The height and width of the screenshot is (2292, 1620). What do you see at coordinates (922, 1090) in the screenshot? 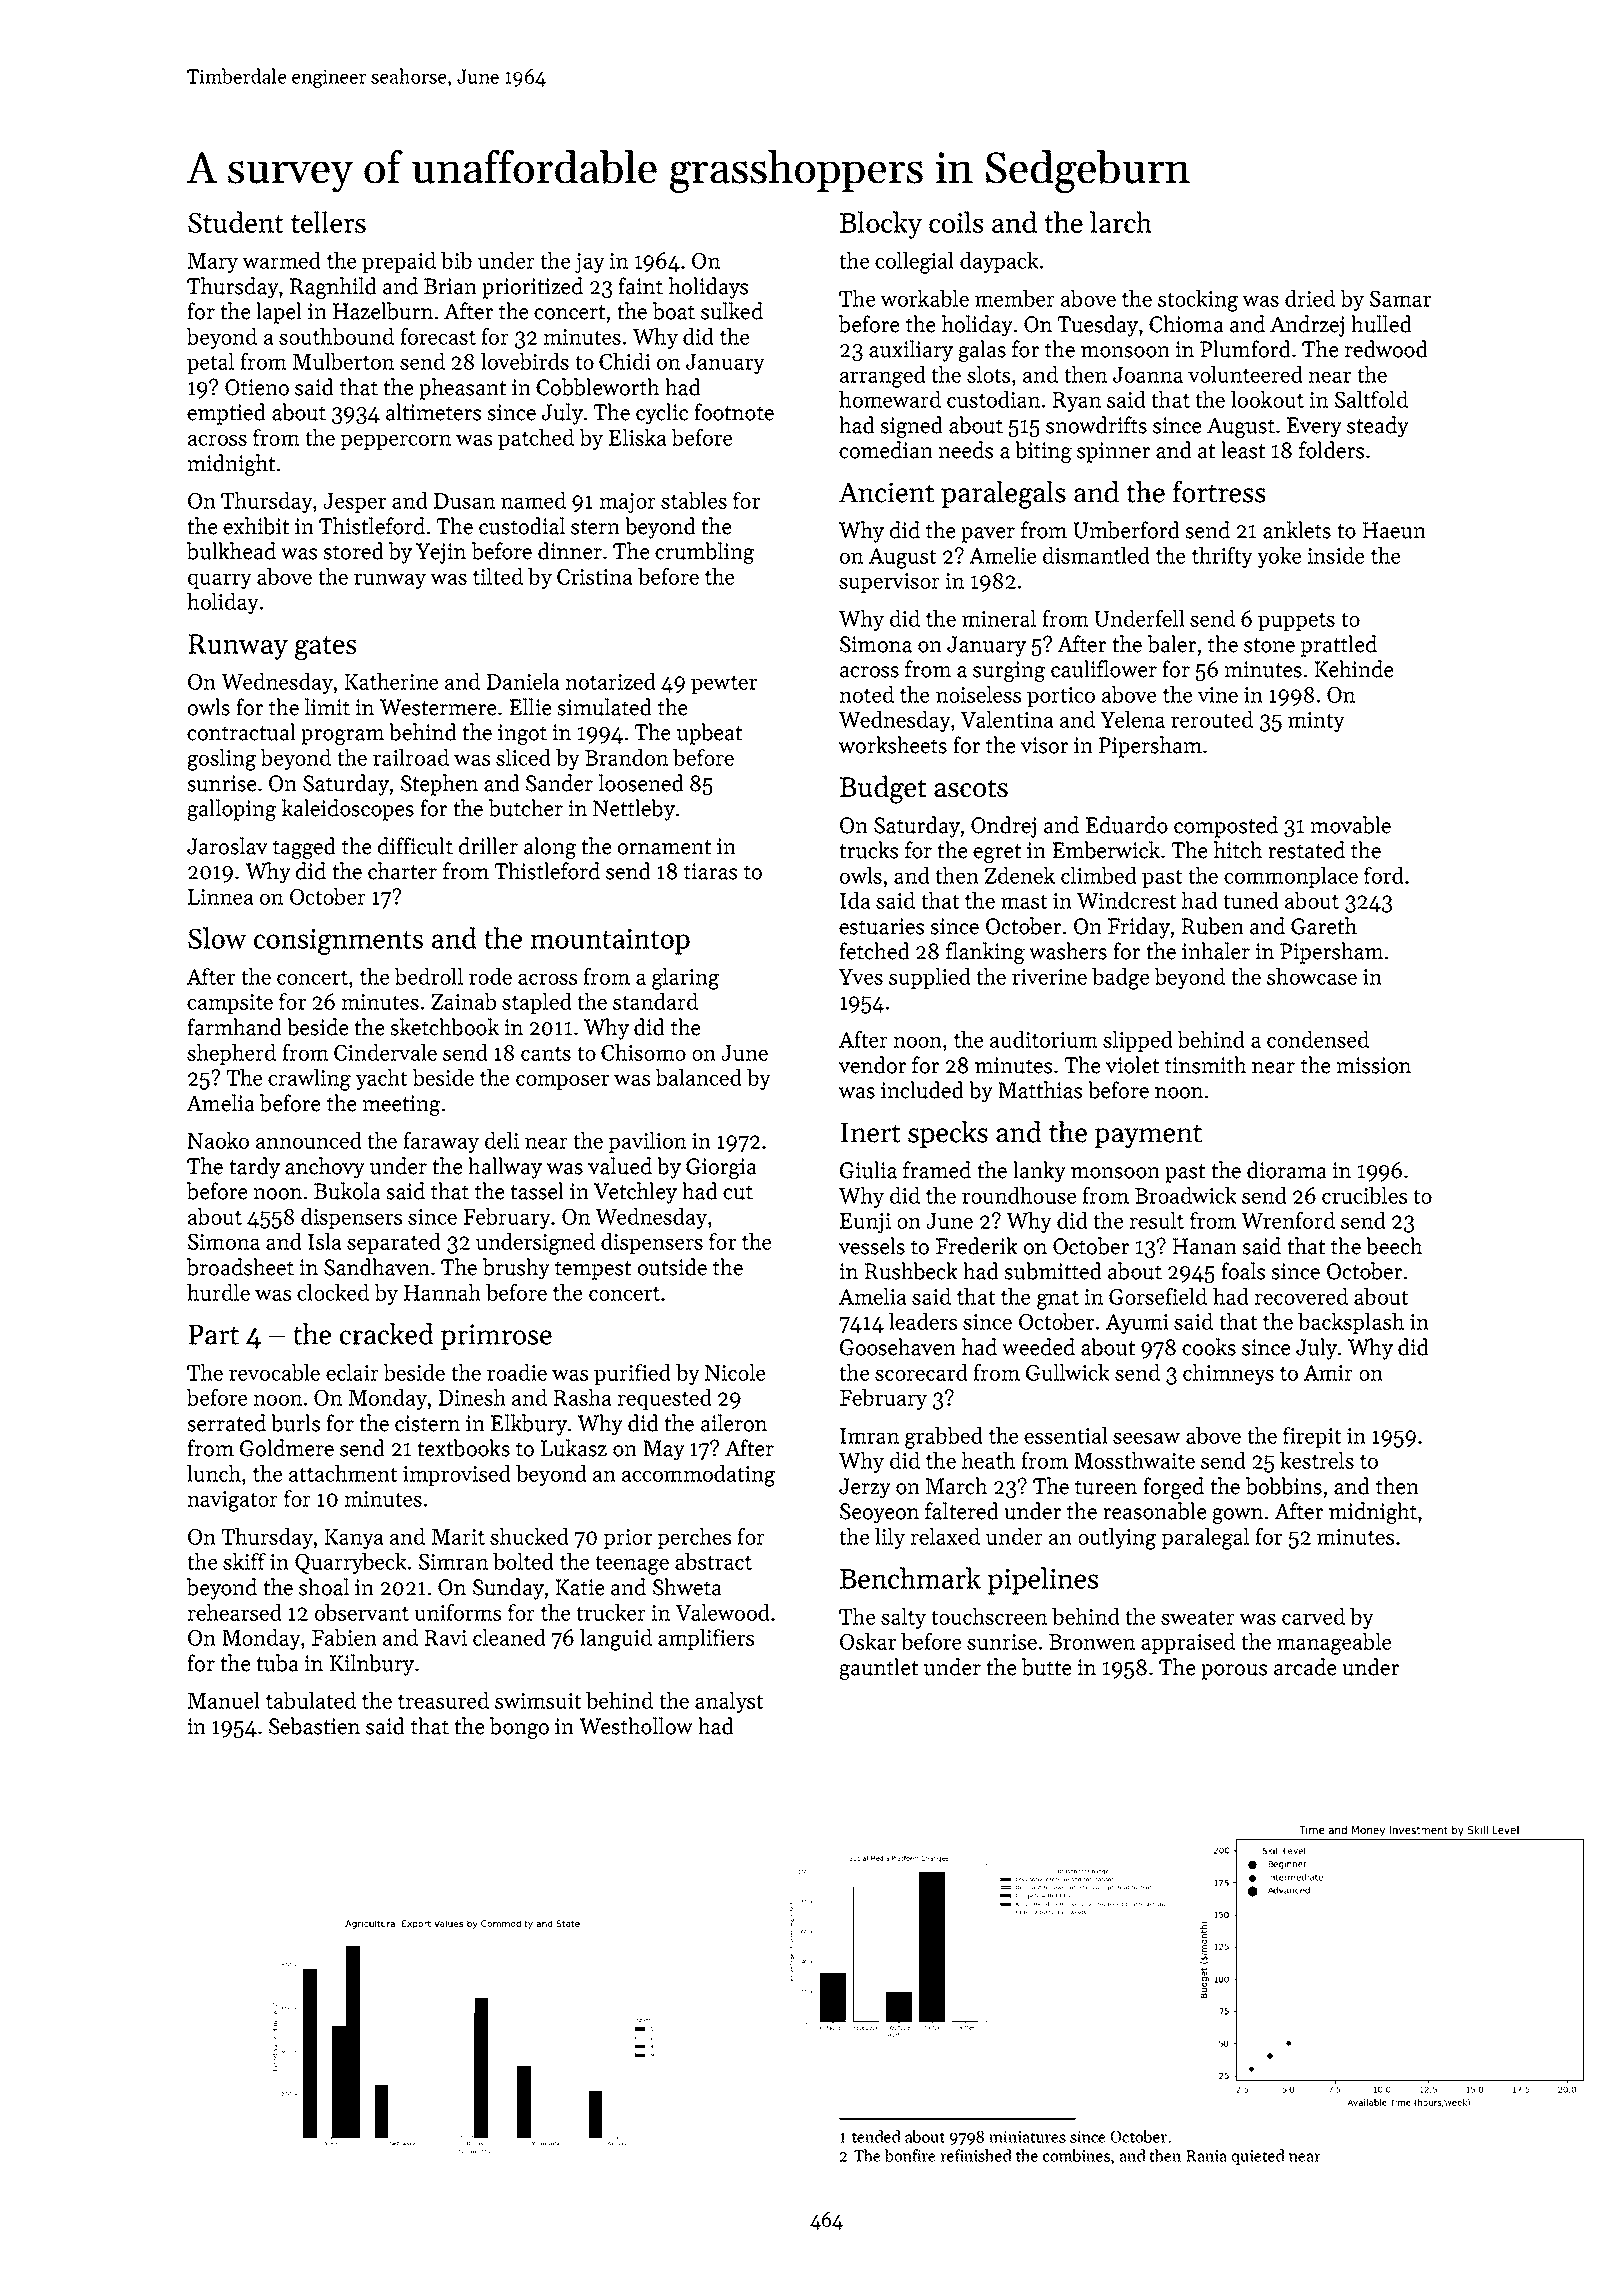
I see `included` at bounding box center [922, 1090].
